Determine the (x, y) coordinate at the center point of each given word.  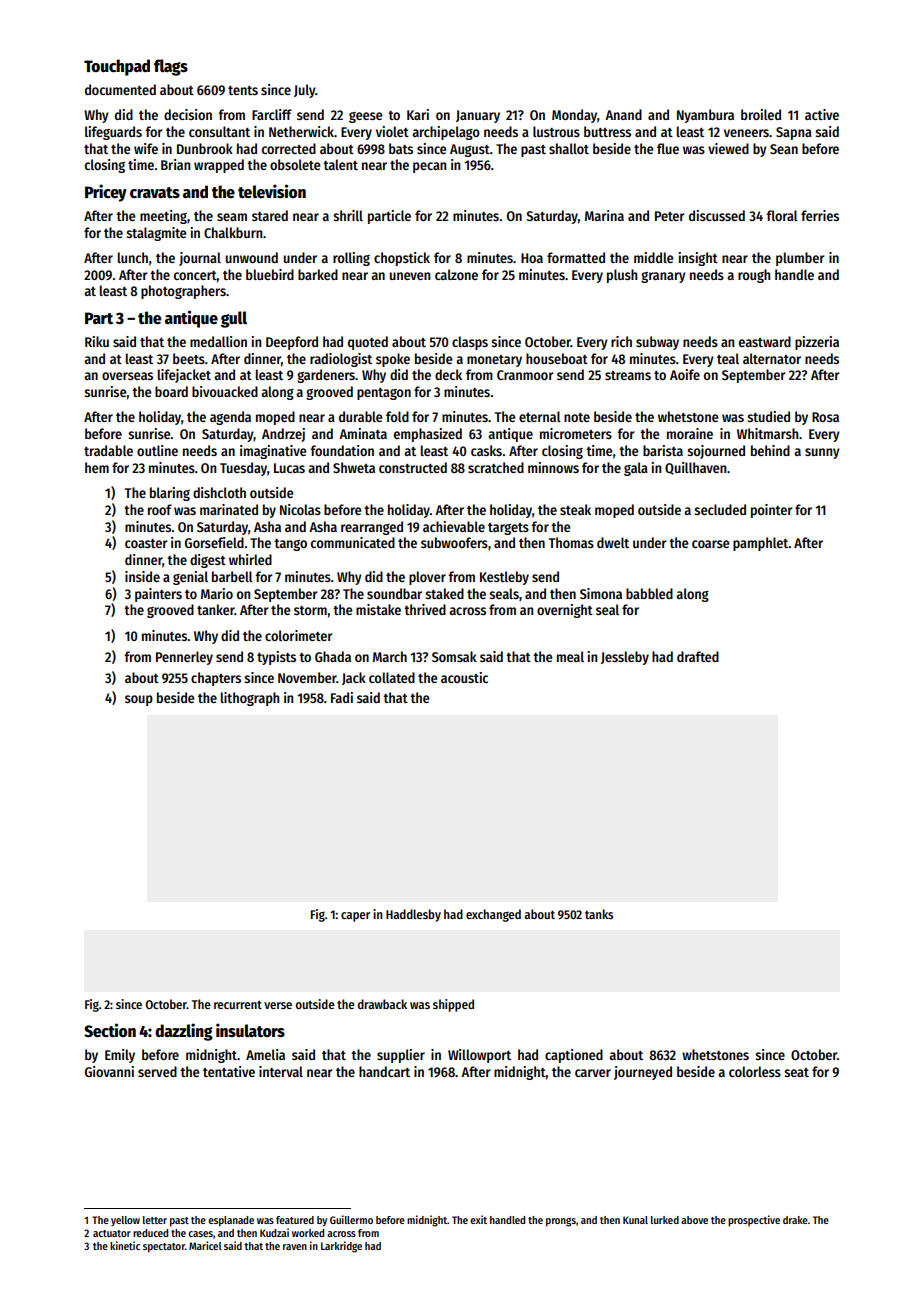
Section (110, 1030)
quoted (368, 343)
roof (160, 509)
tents (243, 90)
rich (621, 341)
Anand (623, 114)
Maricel (205, 1245)
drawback (382, 1004)
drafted (698, 656)
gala (636, 469)
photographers (183, 292)
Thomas (571, 542)
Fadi (342, 697)
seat (796, 1072)
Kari (418, 114)
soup (139, 700)
